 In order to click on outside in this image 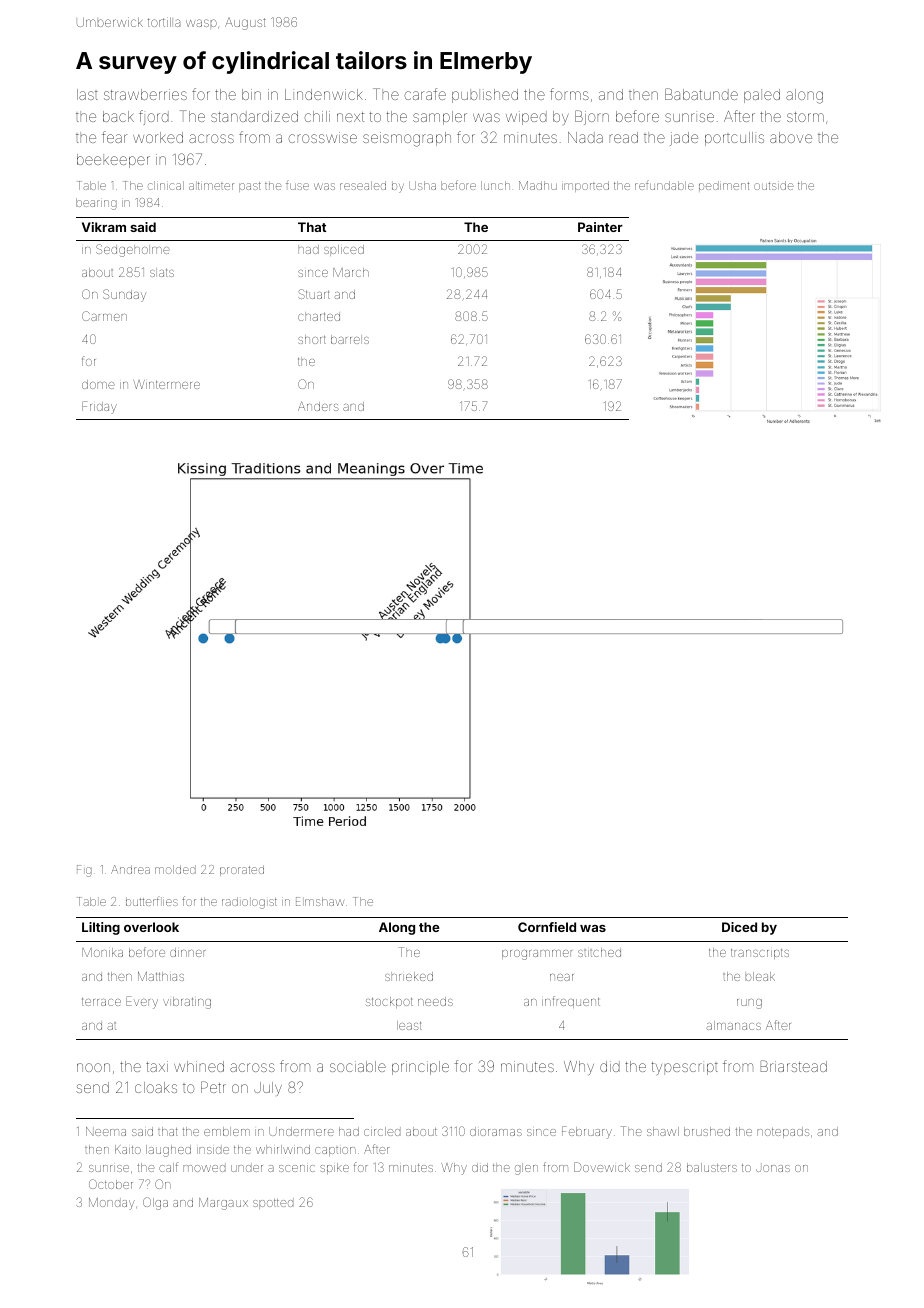, I will do `click(773, 185)`.
